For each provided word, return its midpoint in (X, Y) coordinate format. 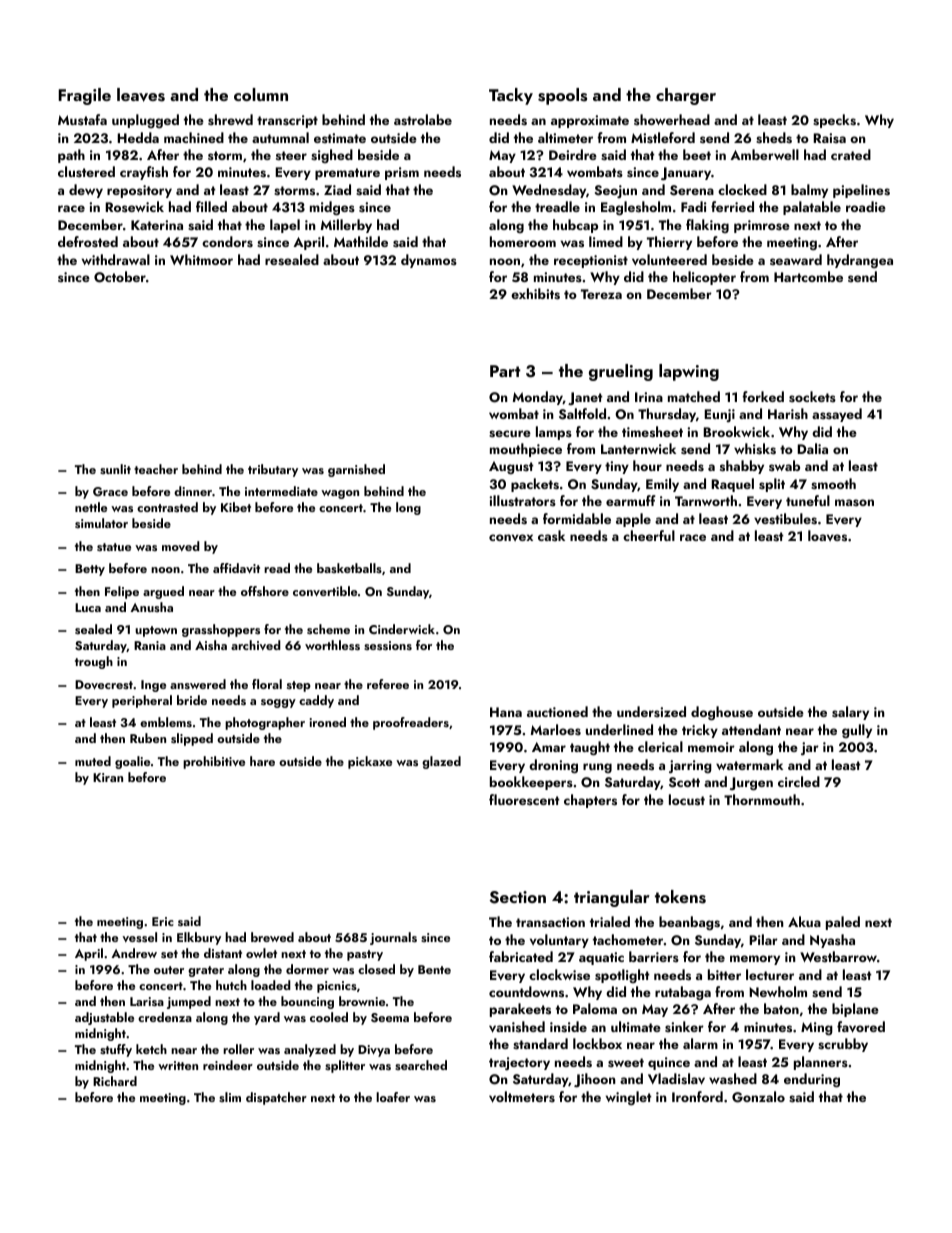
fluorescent (524, 799)
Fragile (84, 96)
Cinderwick (402, 629)
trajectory (519, 1063)
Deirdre (573, 154)
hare (262, 761)
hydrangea (860, 261)
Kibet (236, 507)
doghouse (722, 713)
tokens (680, 897)
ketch (151, 1049)
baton (781, 1008)
